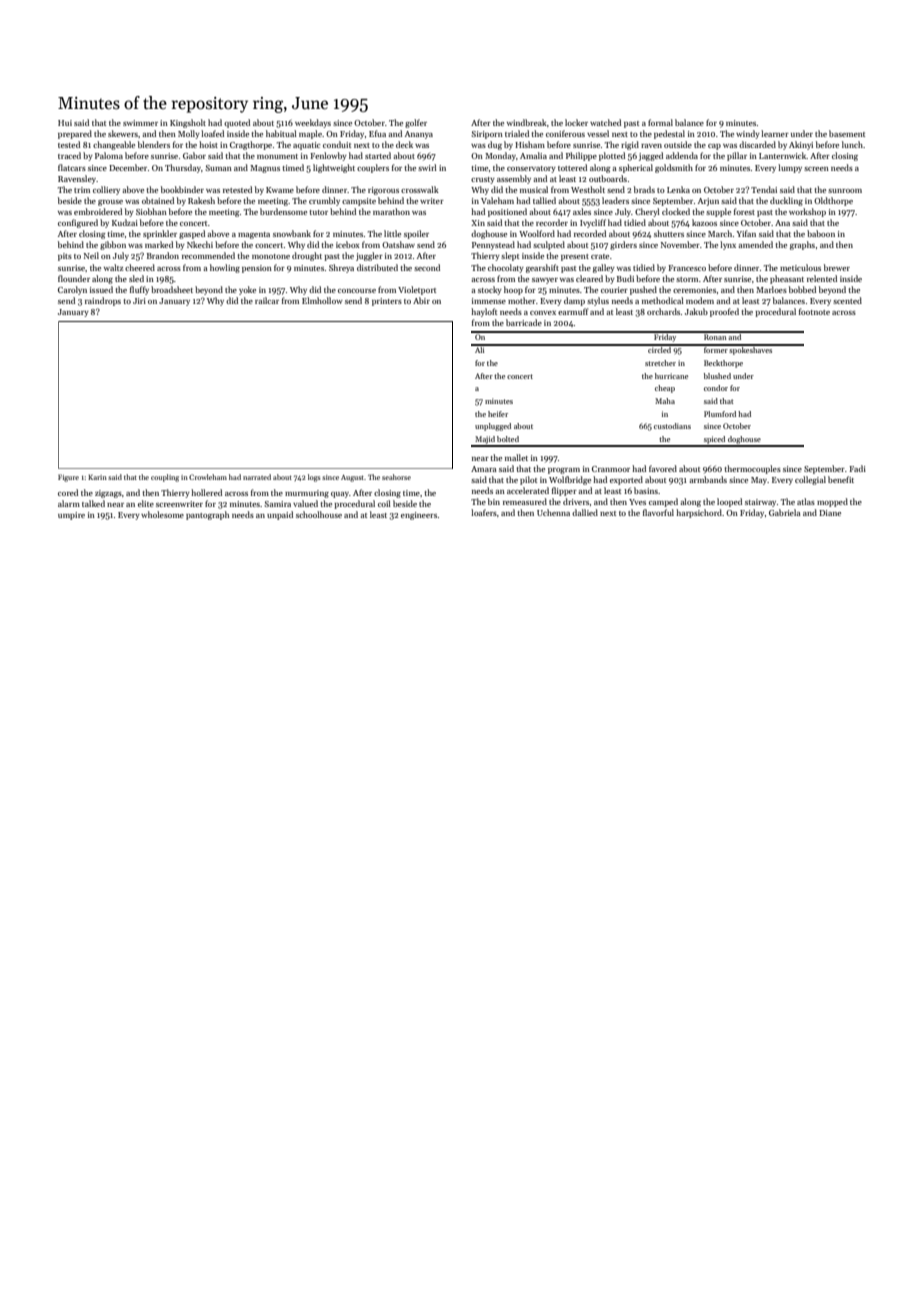  I want to click on heifer, so click(498, 414).
